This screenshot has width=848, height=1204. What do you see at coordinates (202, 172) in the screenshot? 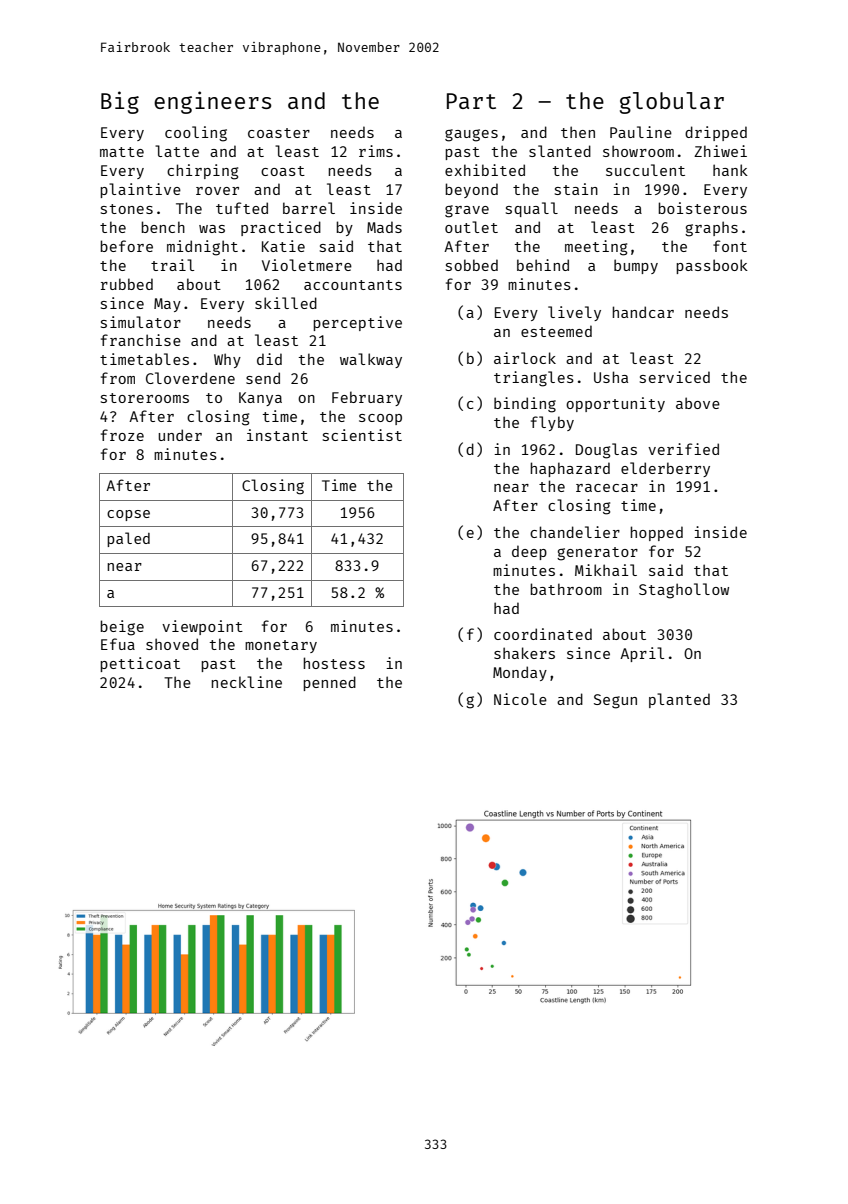
I see `chirping` at bounding box center [202, 172].
